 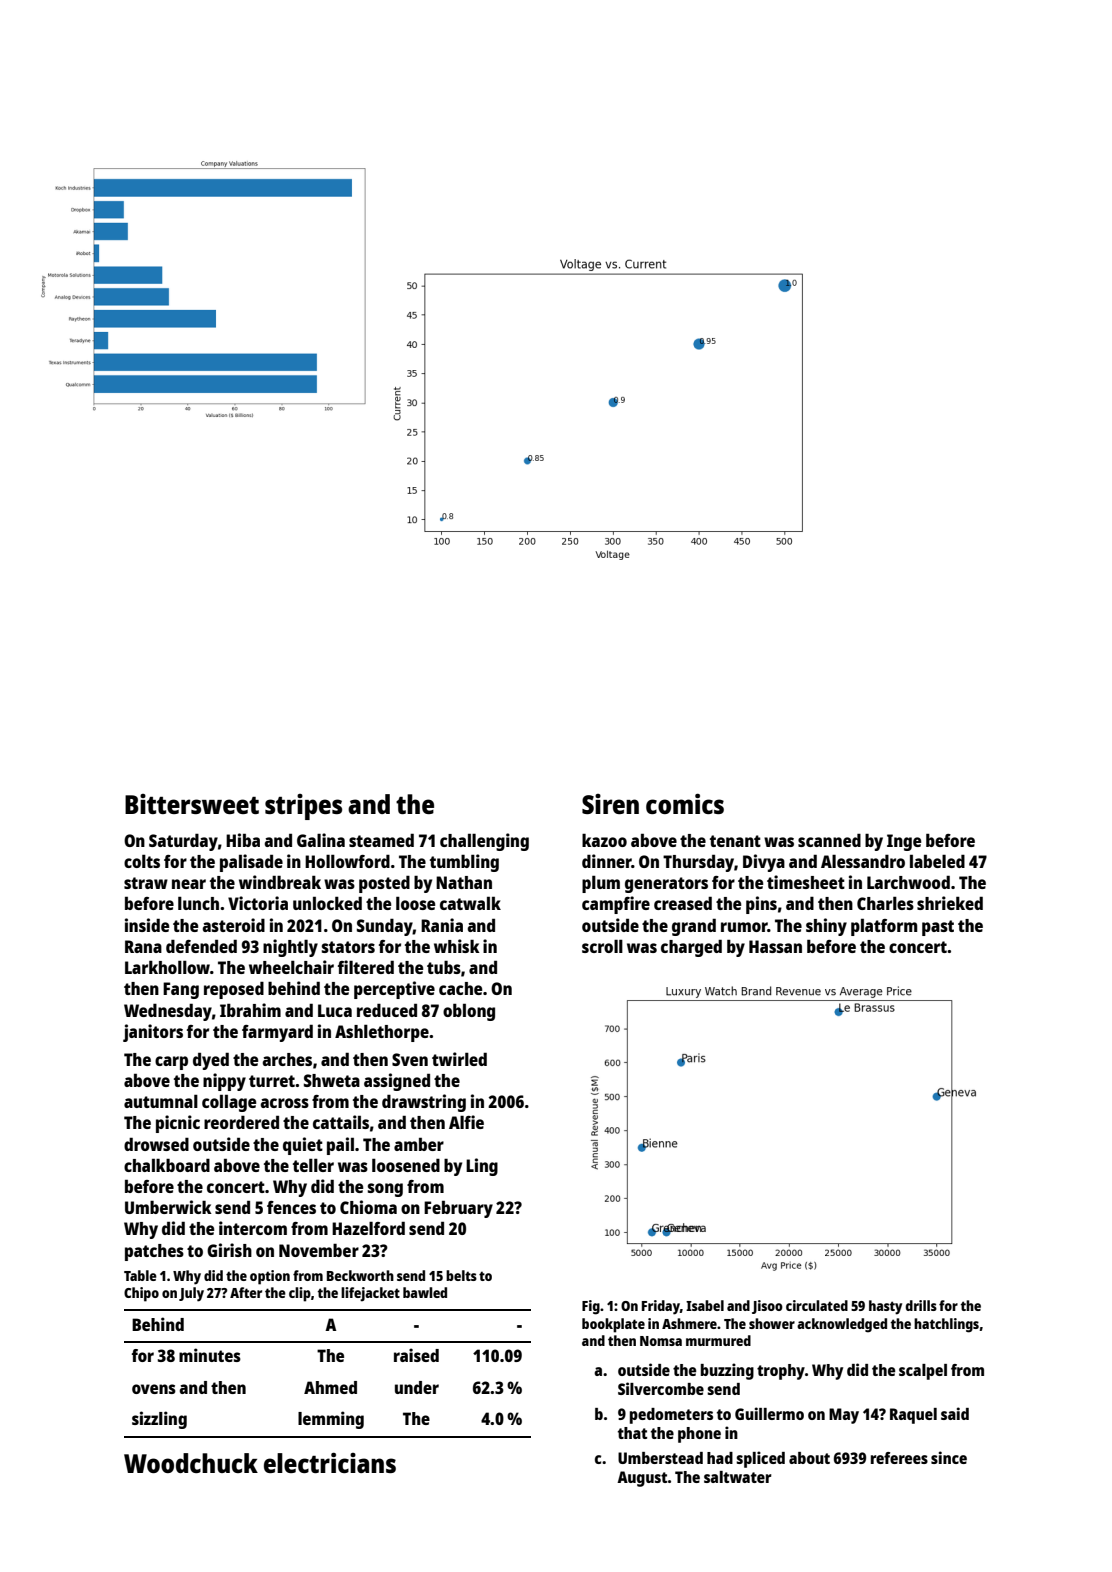 I want to click on cattails, so click(x=341, y=1122).
